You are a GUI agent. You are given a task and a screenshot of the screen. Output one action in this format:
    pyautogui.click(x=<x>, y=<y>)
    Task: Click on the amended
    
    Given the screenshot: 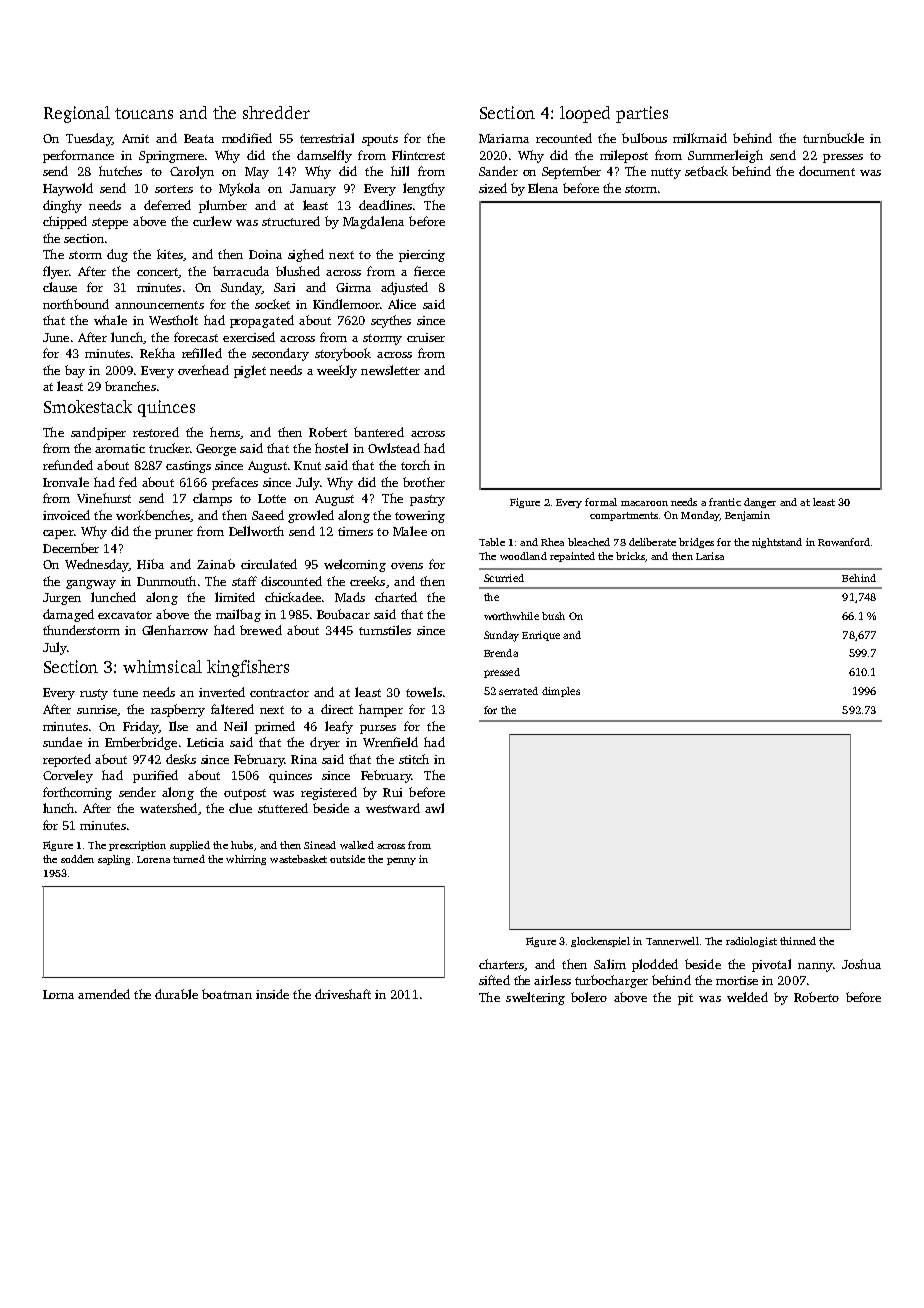 What is the action you would take?
    pyautogui.click(x=104, y=994)
